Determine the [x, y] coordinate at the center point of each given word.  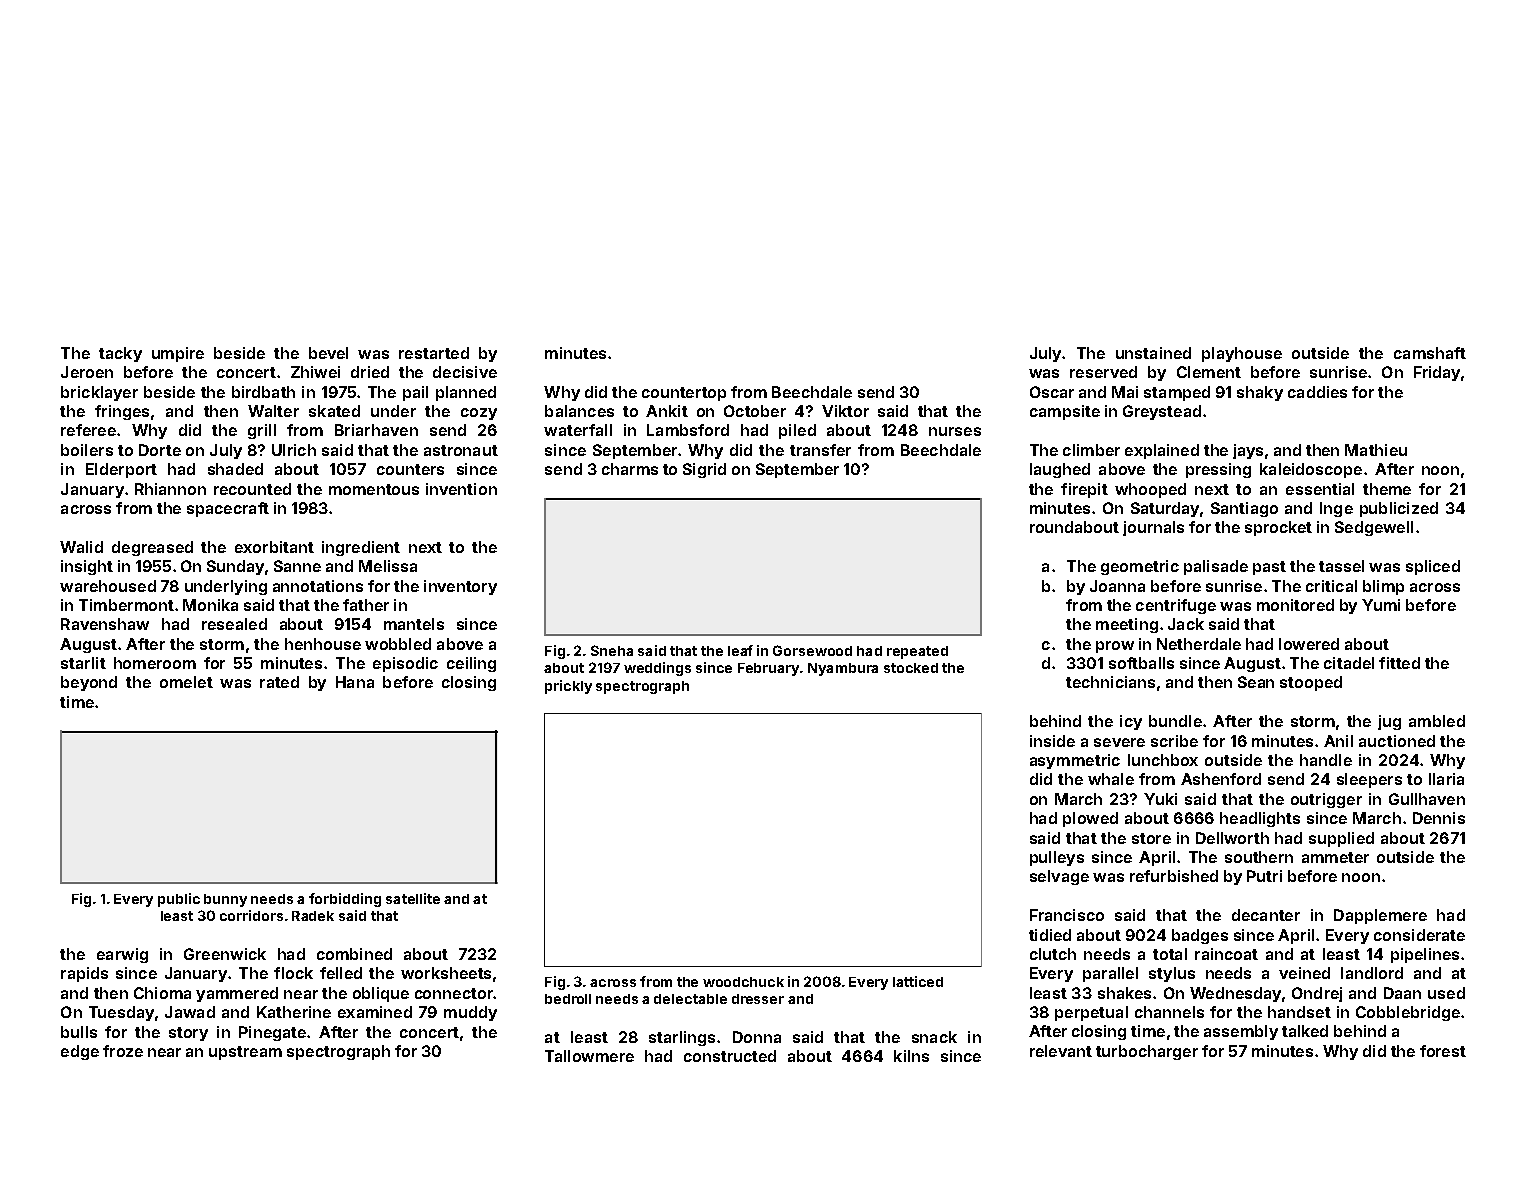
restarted [434, 353]
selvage [1059, 877]
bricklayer [99, 393]
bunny [225, 900]
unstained [1153, 353]
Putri [1264, 876]
